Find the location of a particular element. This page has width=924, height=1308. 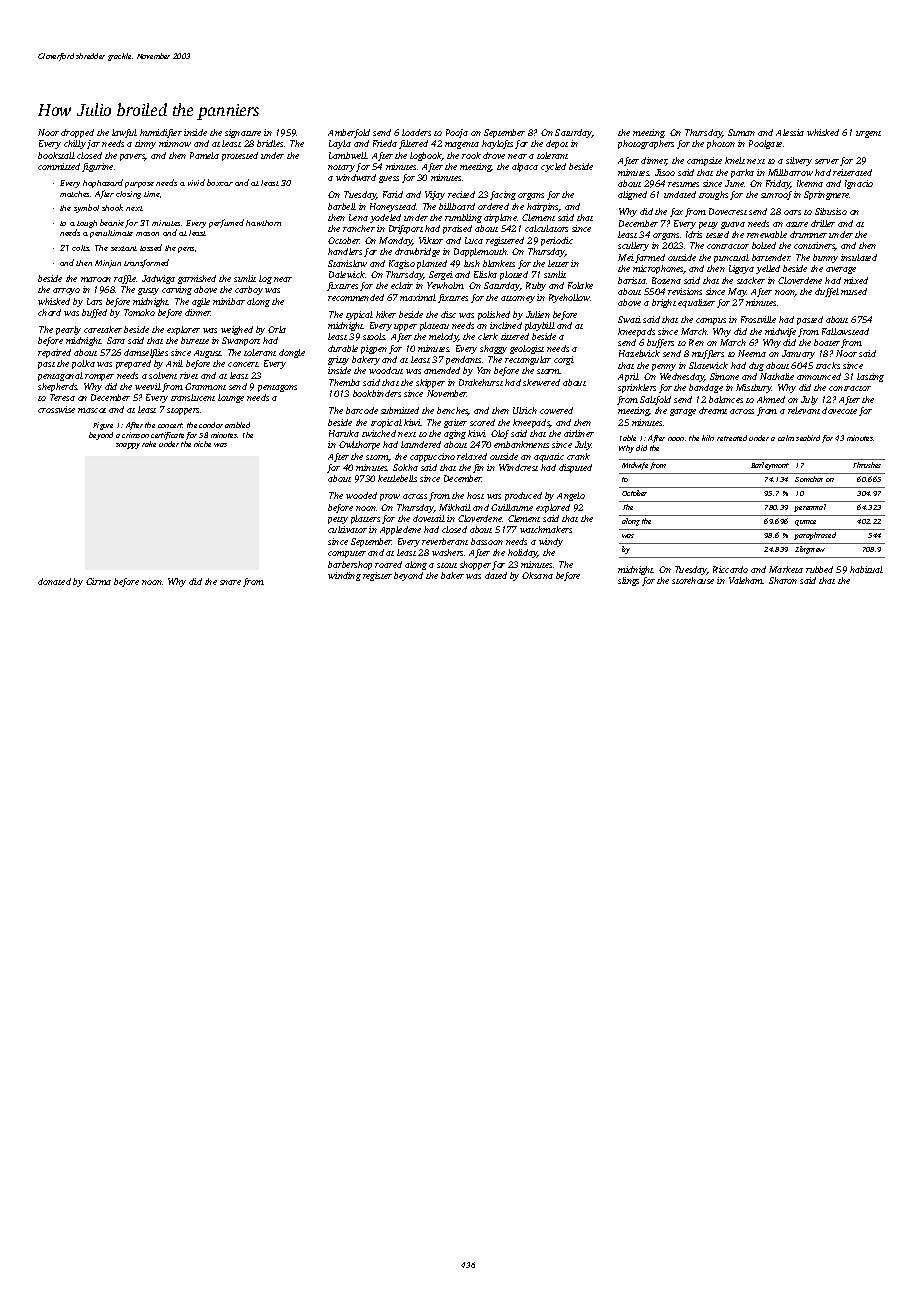

carving is located at coordinates (177, 290).
